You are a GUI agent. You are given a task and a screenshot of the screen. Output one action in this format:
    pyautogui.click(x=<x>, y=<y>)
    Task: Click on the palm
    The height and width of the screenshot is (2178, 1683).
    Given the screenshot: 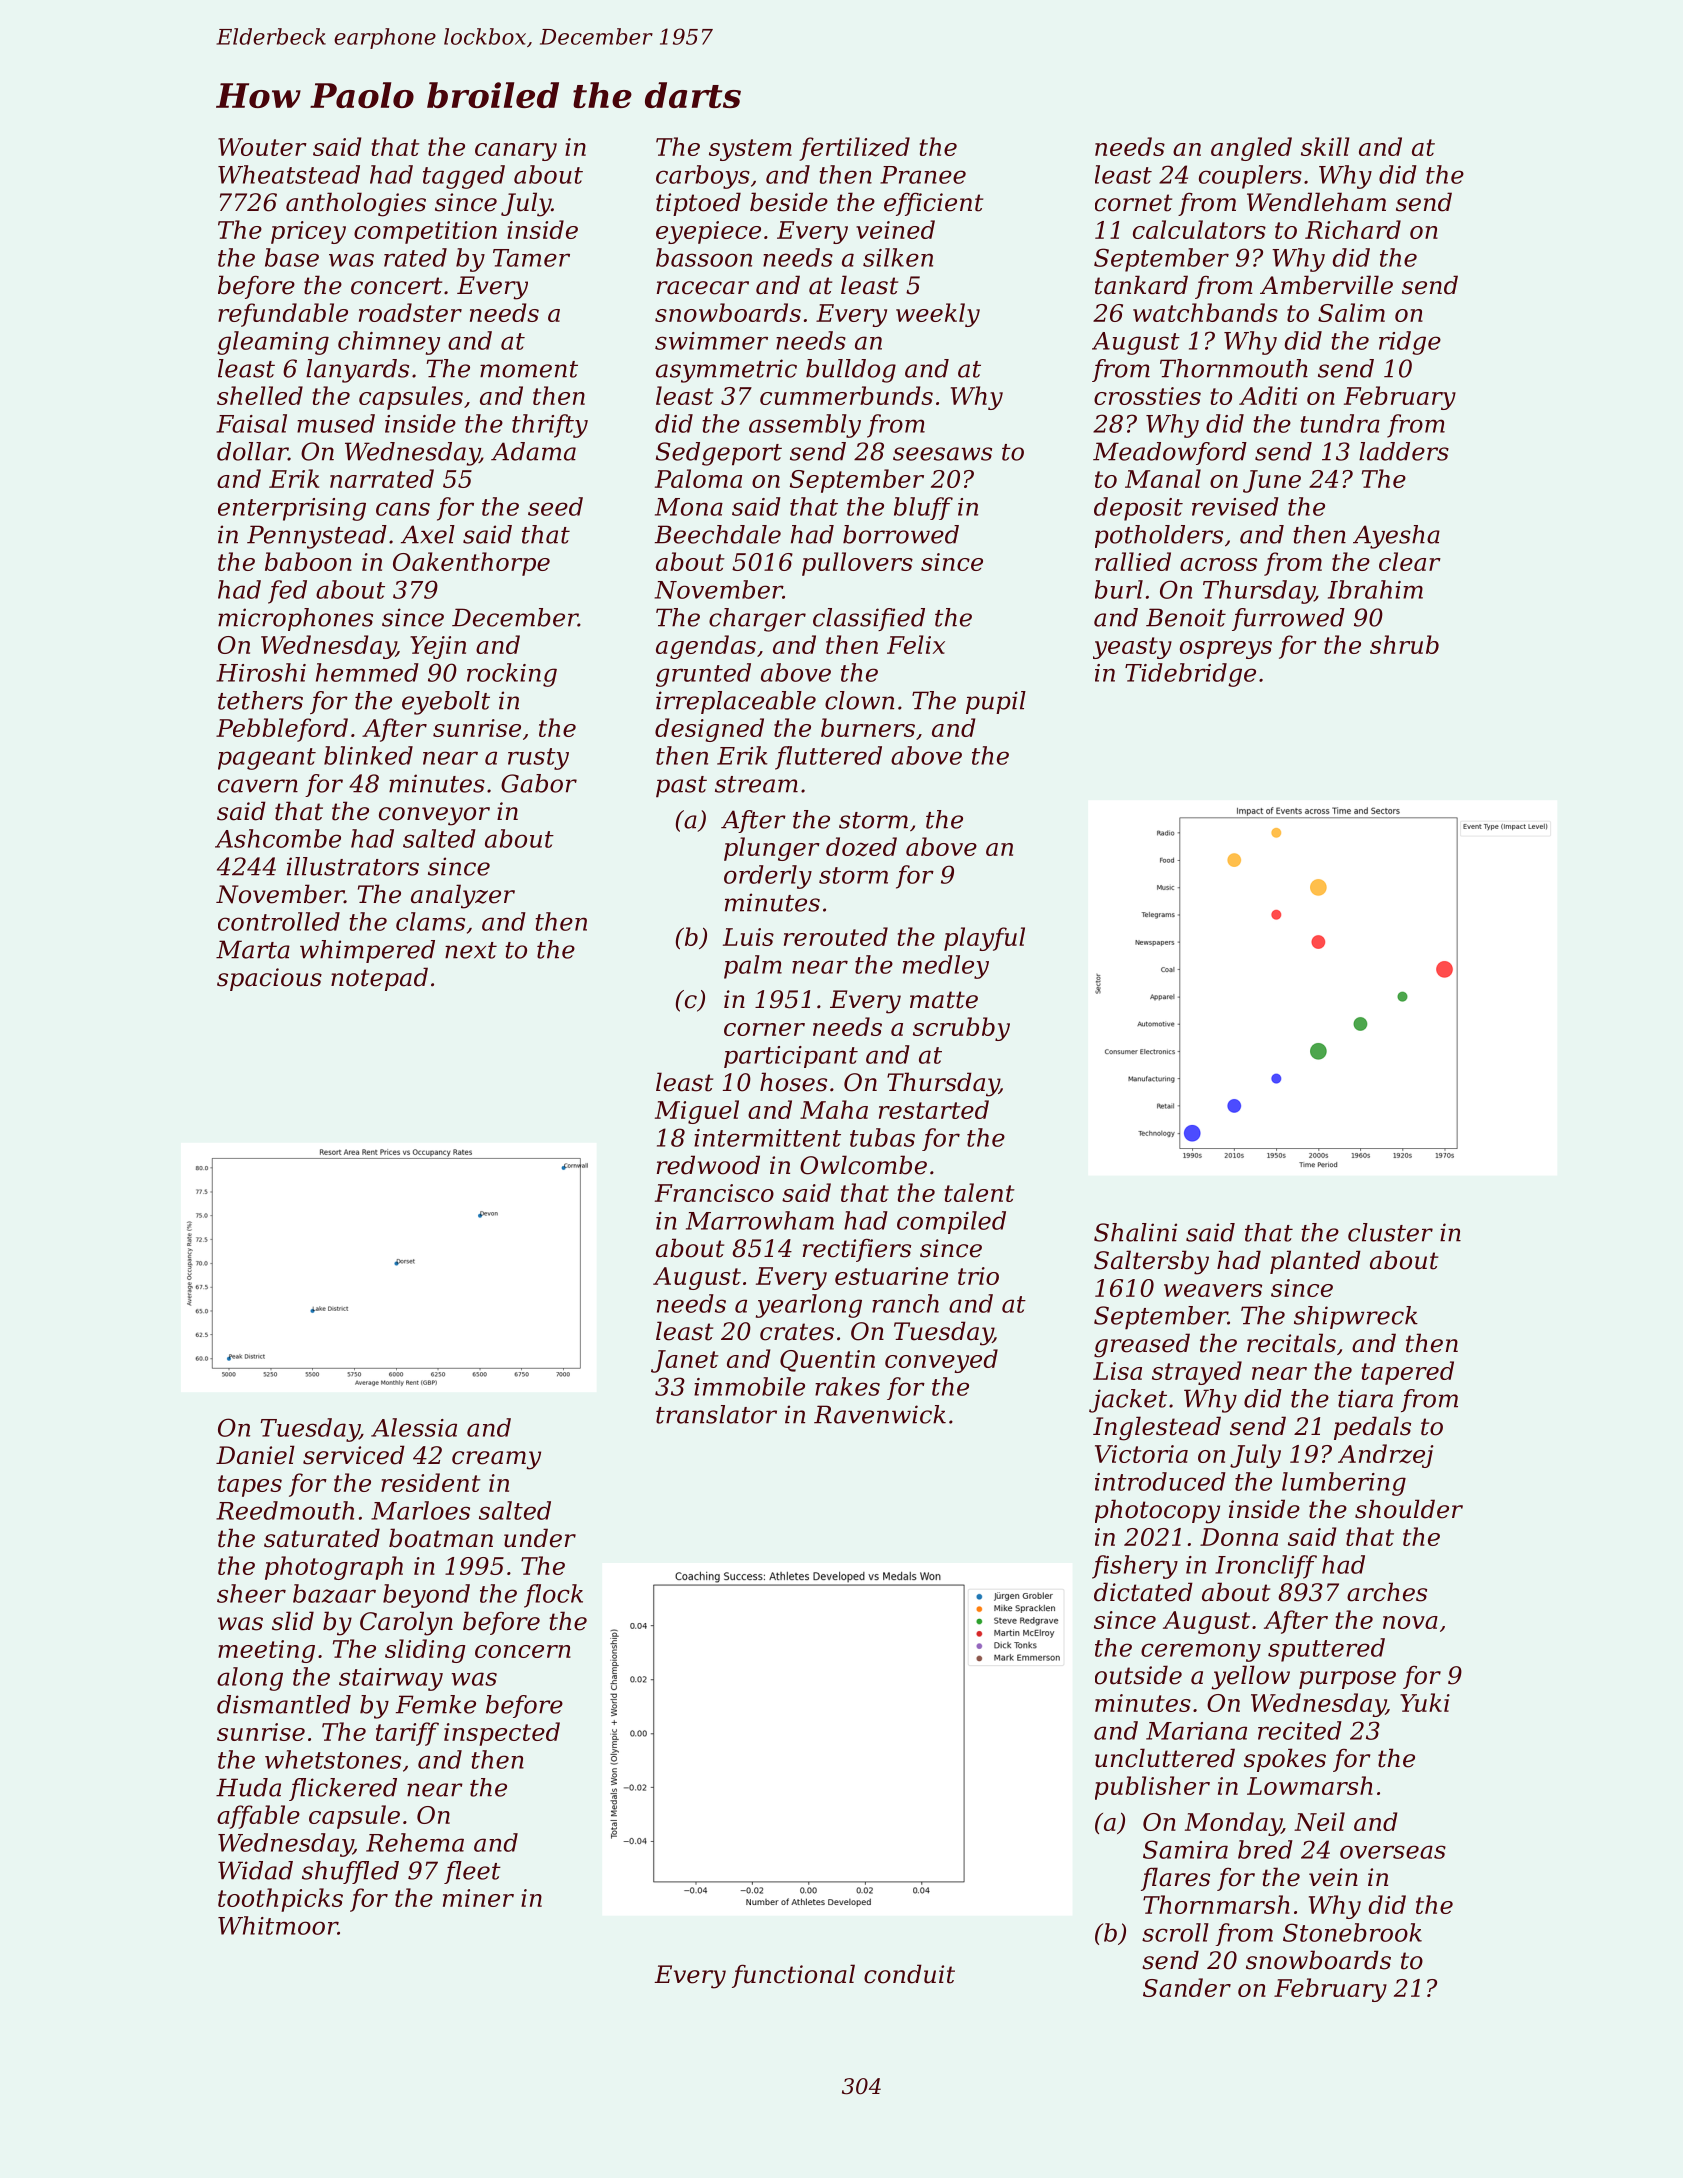 What is the action you would take?
    pyautogui.click(x=753, y=967)
